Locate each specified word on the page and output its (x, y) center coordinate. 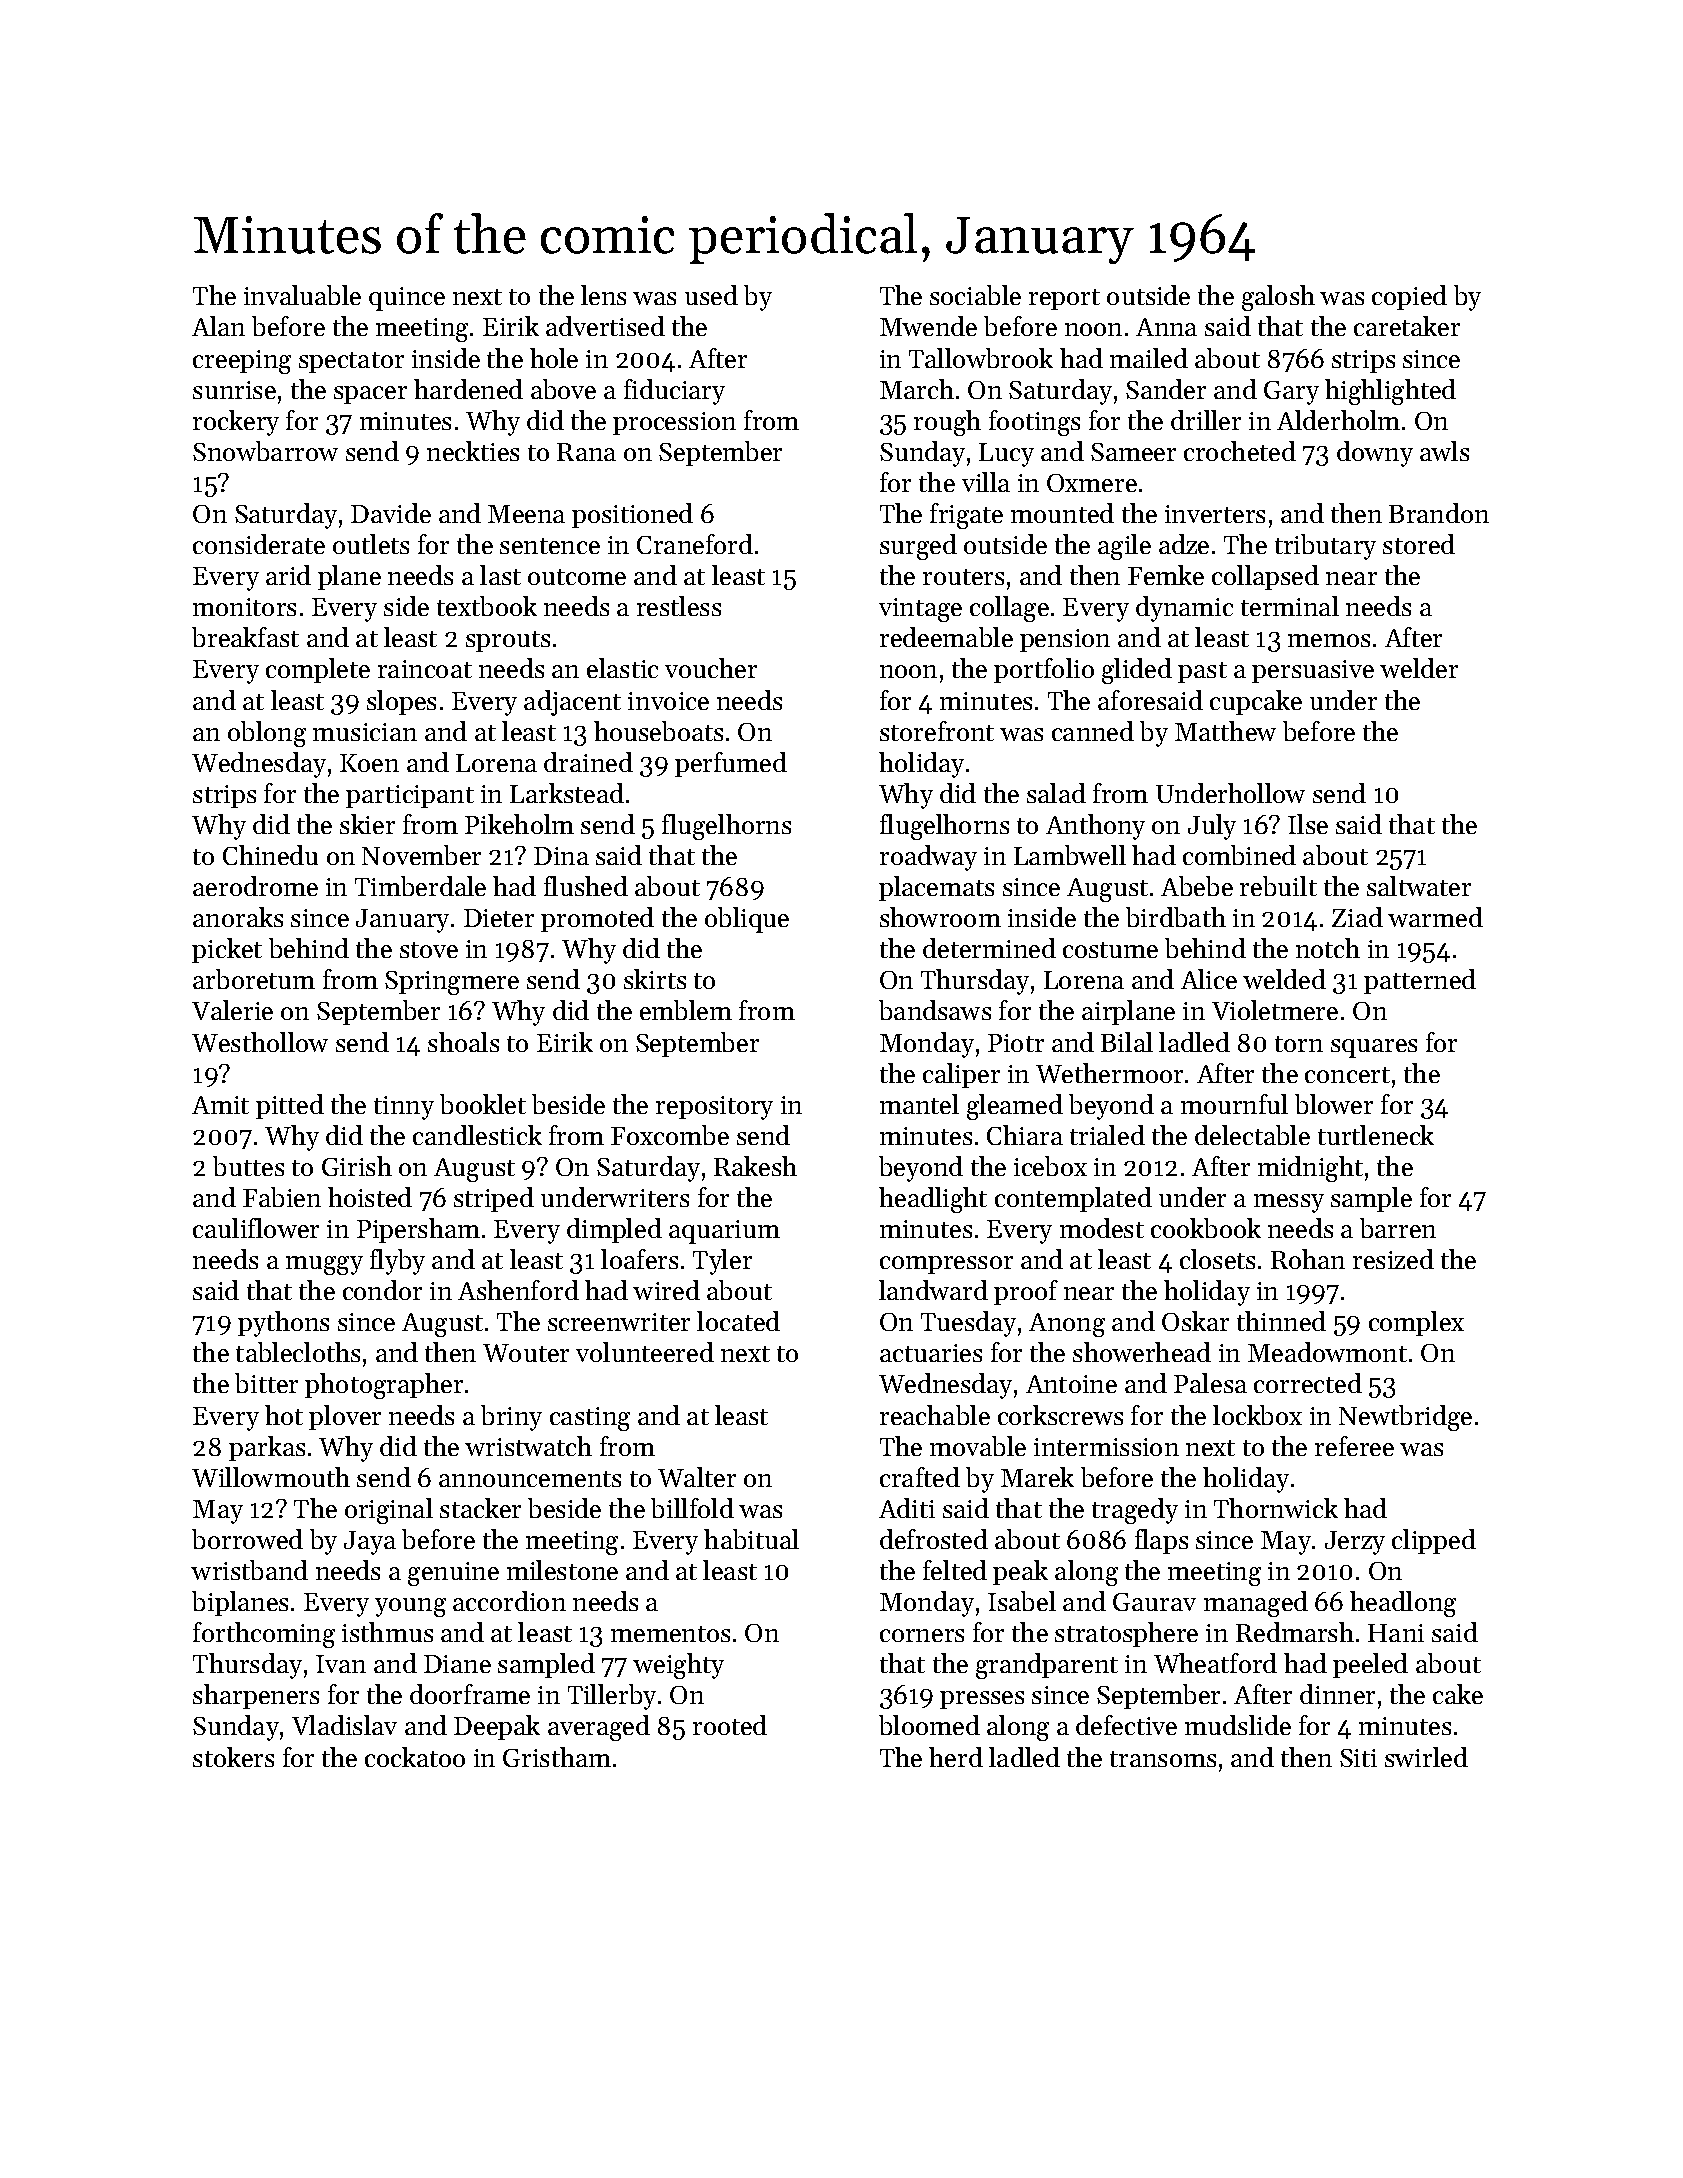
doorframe (470, 1694)
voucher (711, 668)
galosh (1278, 298)
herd (956, 1757)
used (711, 295)
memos (1329, 640)
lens (603, 295)
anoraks (238, 917)
